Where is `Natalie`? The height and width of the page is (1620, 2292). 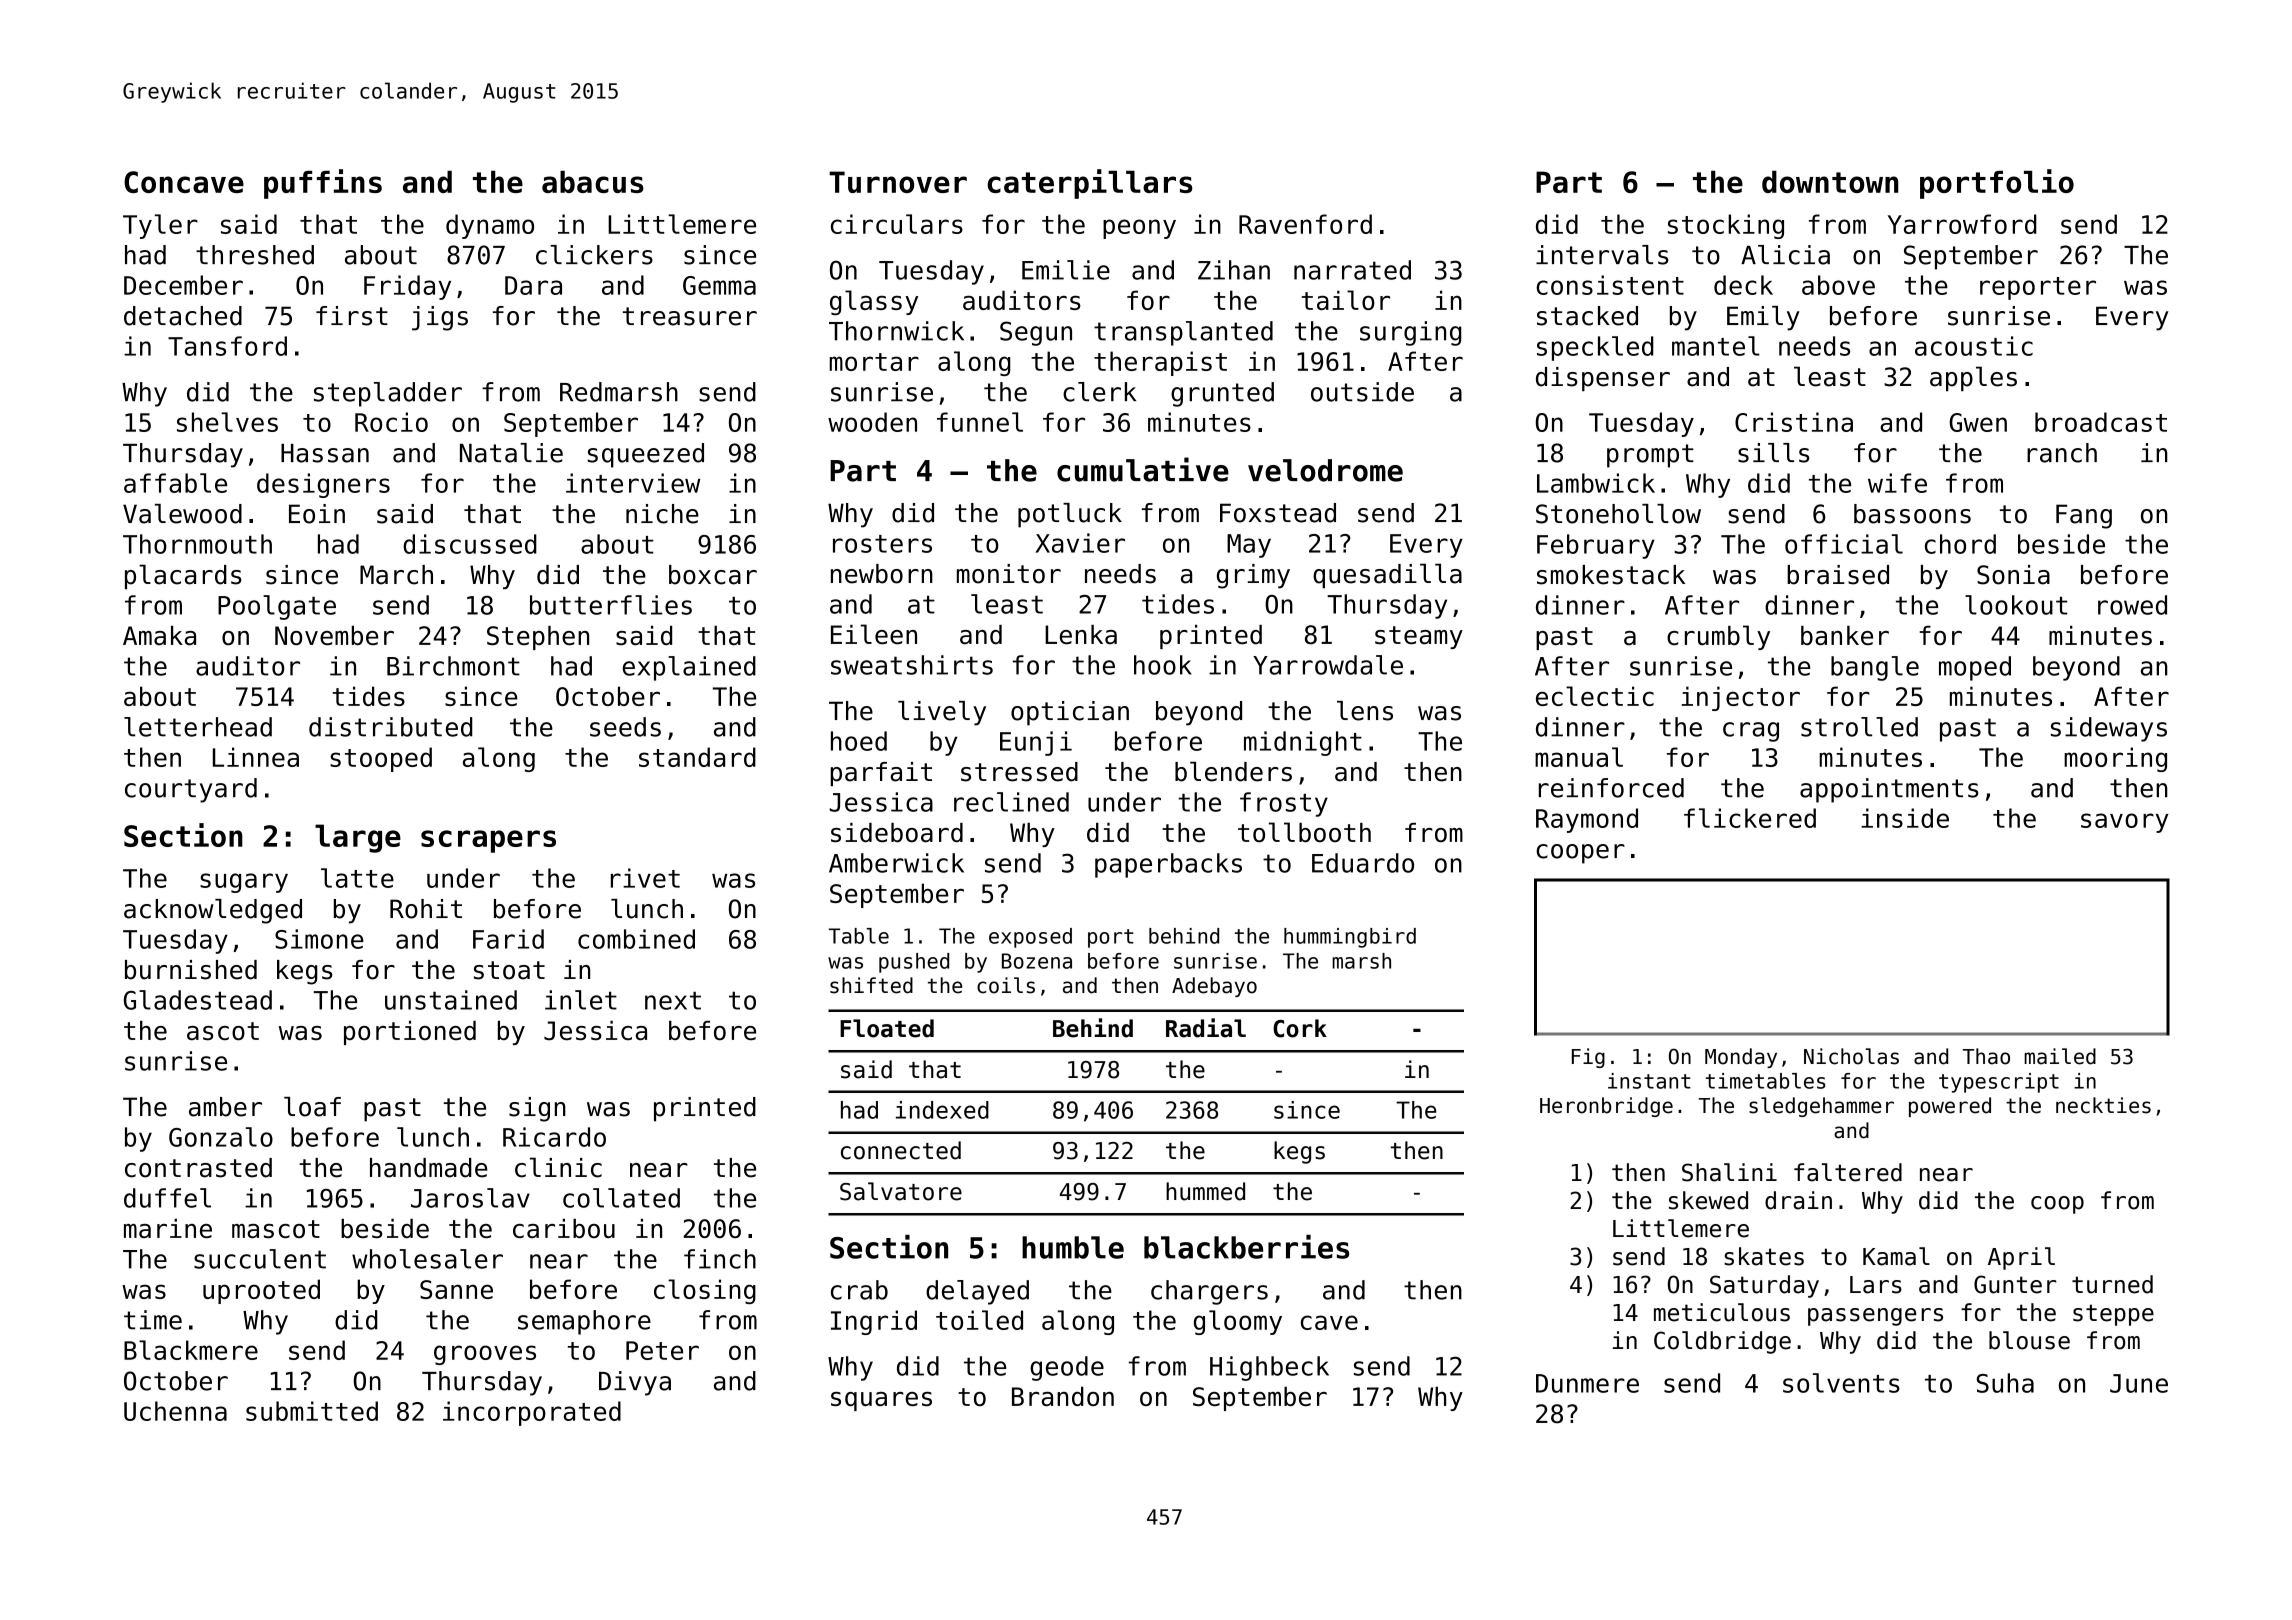 Natalie is located at coordinates (511, 453).
